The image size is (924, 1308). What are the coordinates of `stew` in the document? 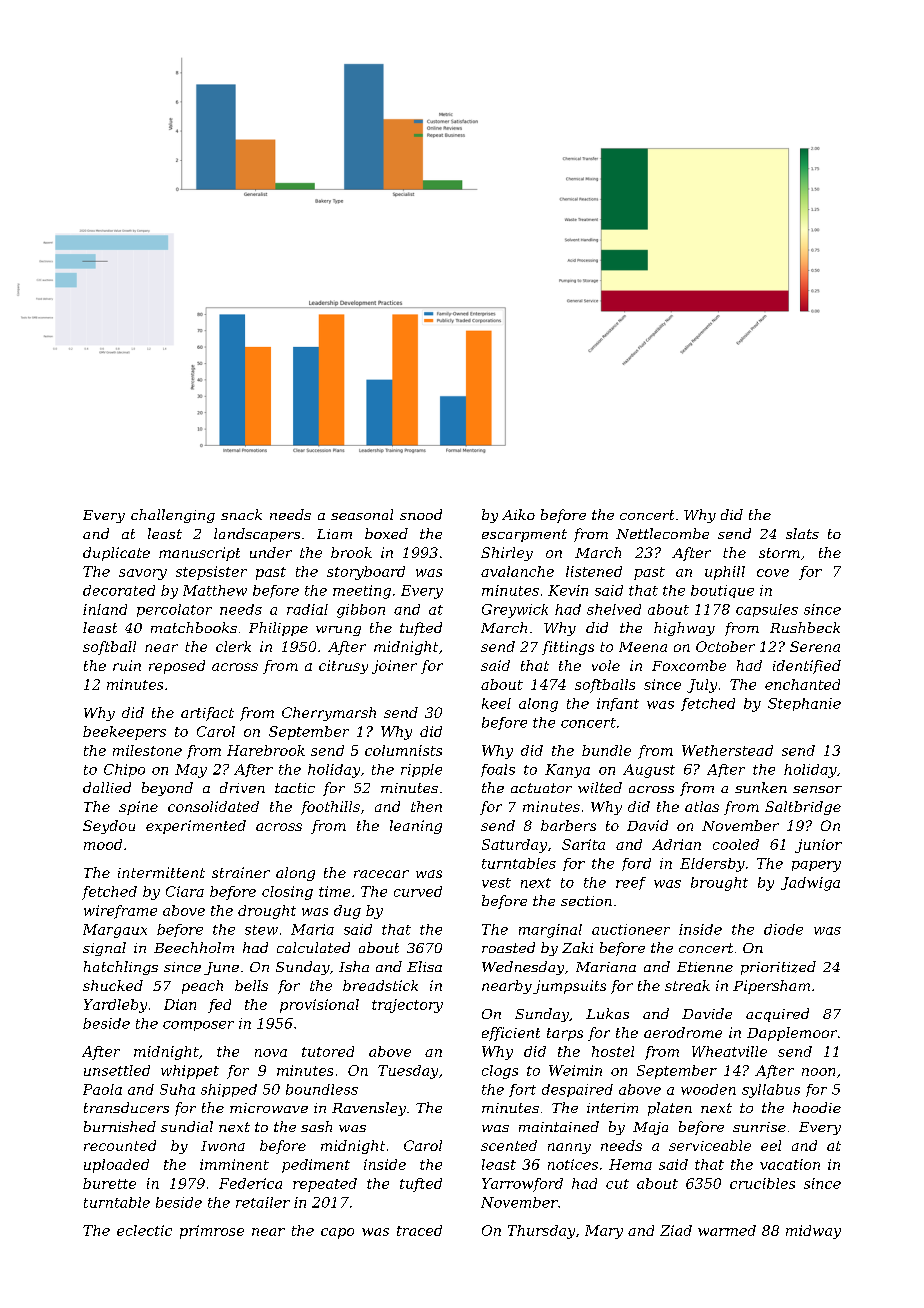 It's located at (261, 930).
